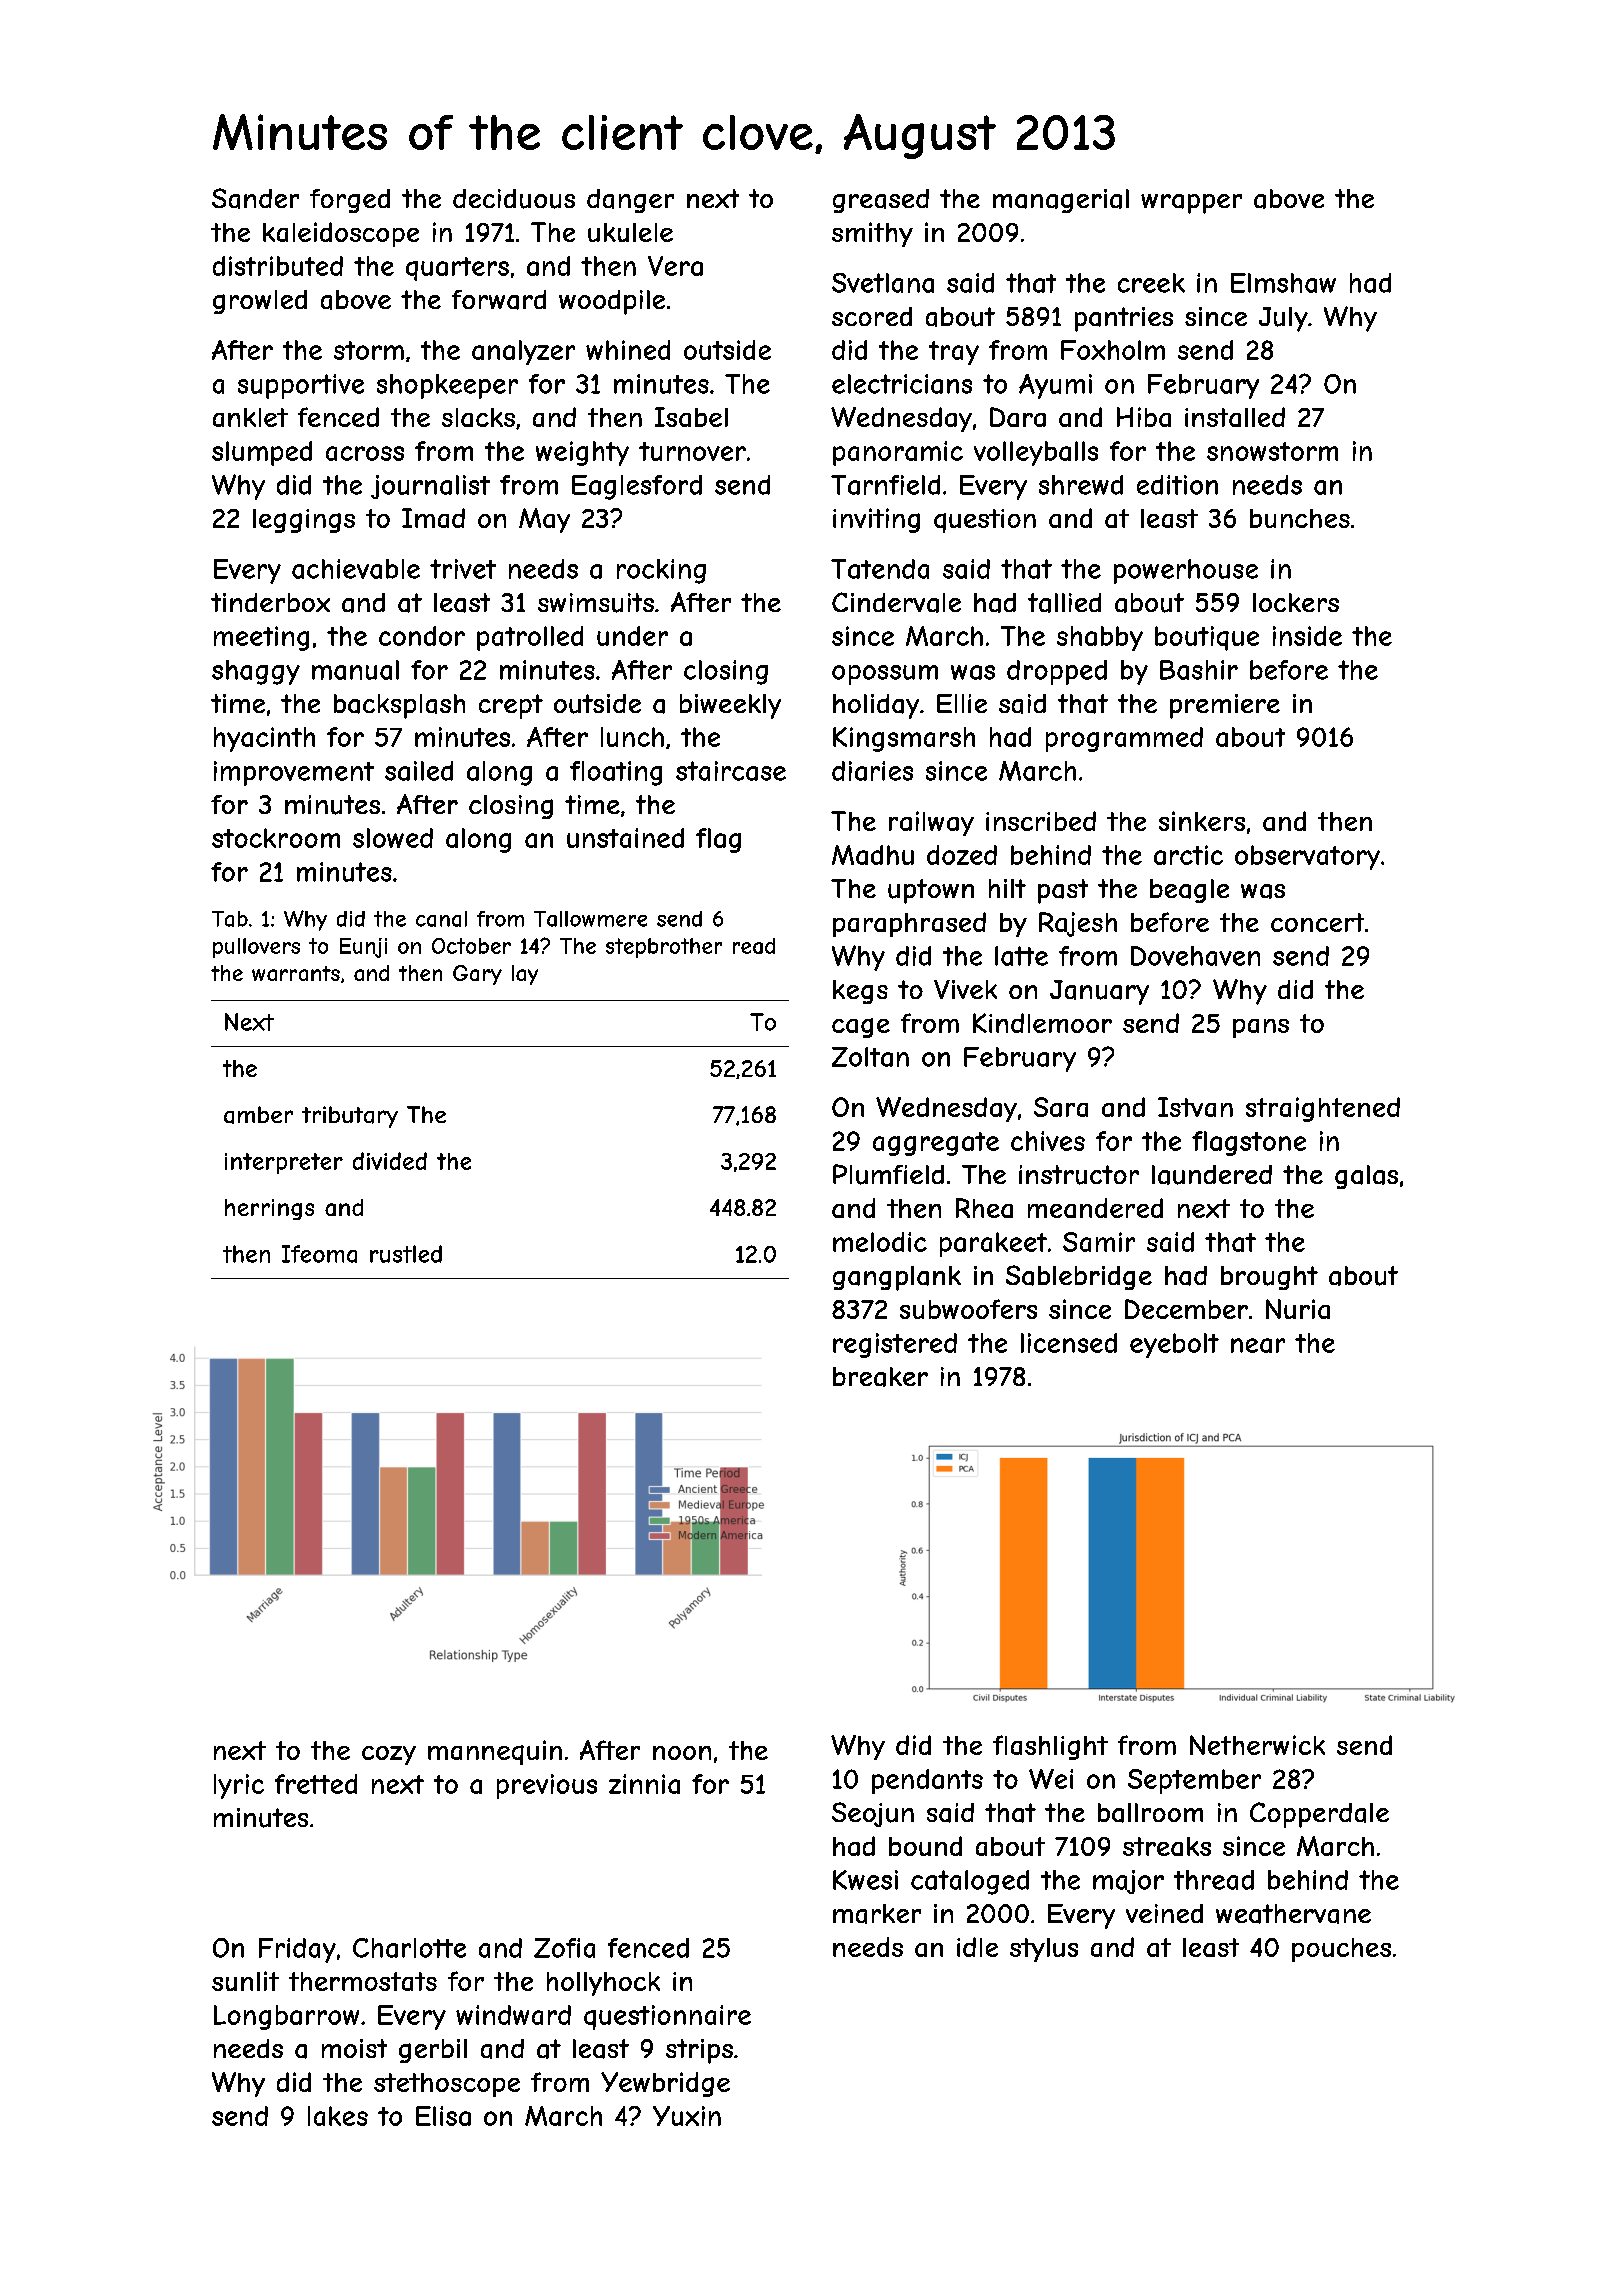 This screenshot has width=1620, height=2292. What do you see at coordinates (1061, 201) in the screenshot?
I see `managerial` at bounding box center [1061, 201].
